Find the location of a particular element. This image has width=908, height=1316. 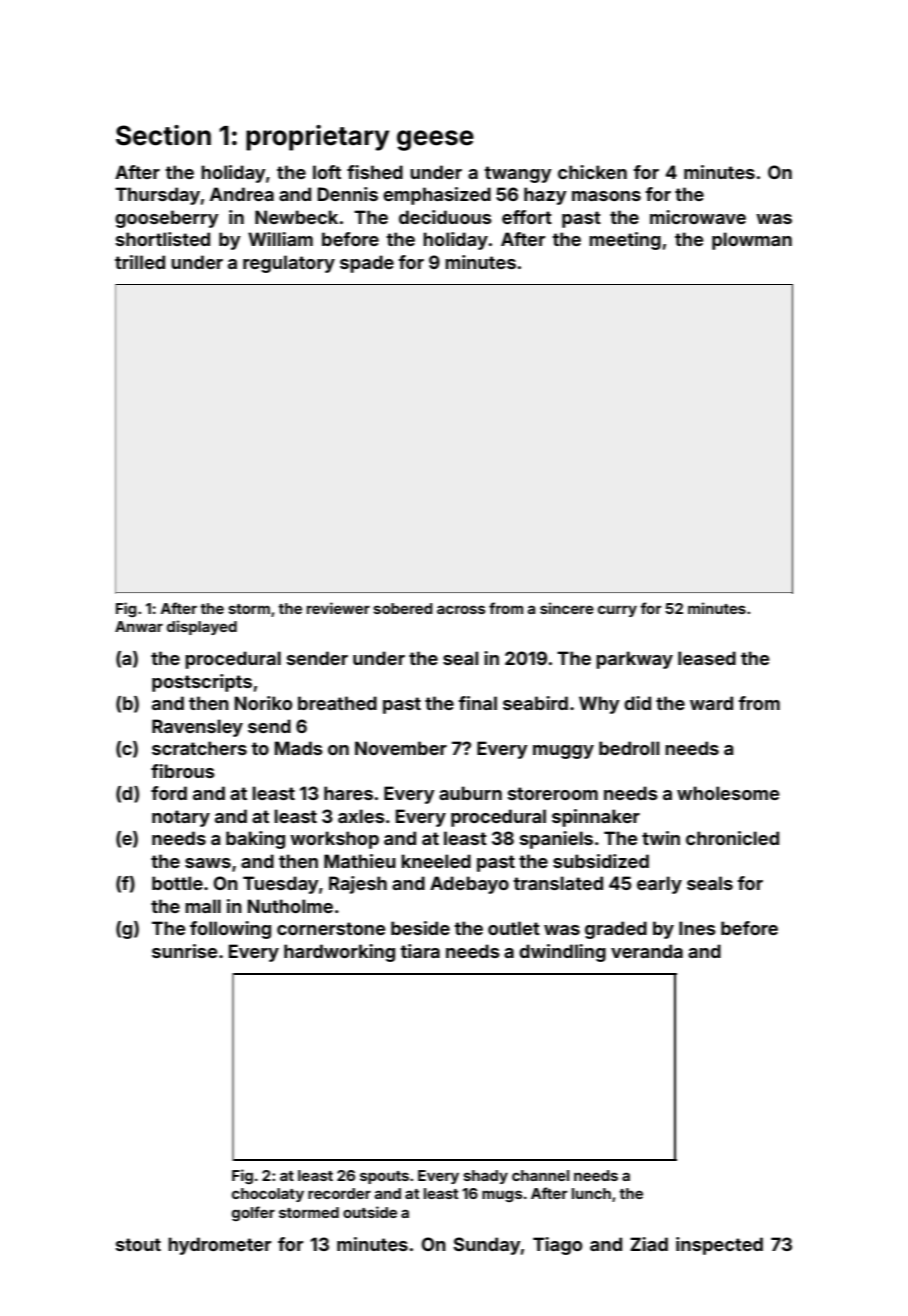

stout is located at coordinates (138, 1244).
